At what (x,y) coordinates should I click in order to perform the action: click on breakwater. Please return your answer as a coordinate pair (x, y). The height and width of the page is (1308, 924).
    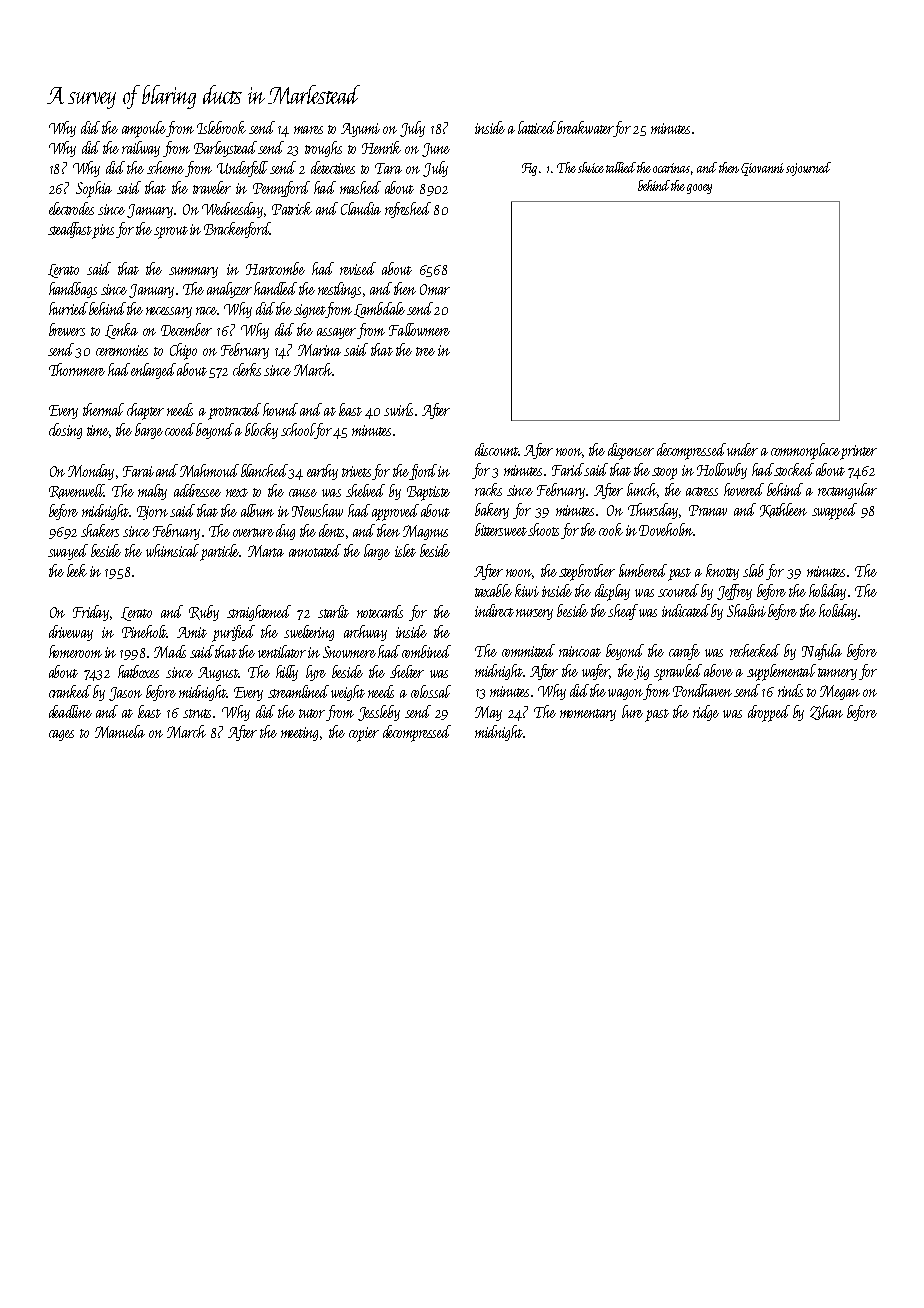
    Looking at the image, I should click on (585, 127).
